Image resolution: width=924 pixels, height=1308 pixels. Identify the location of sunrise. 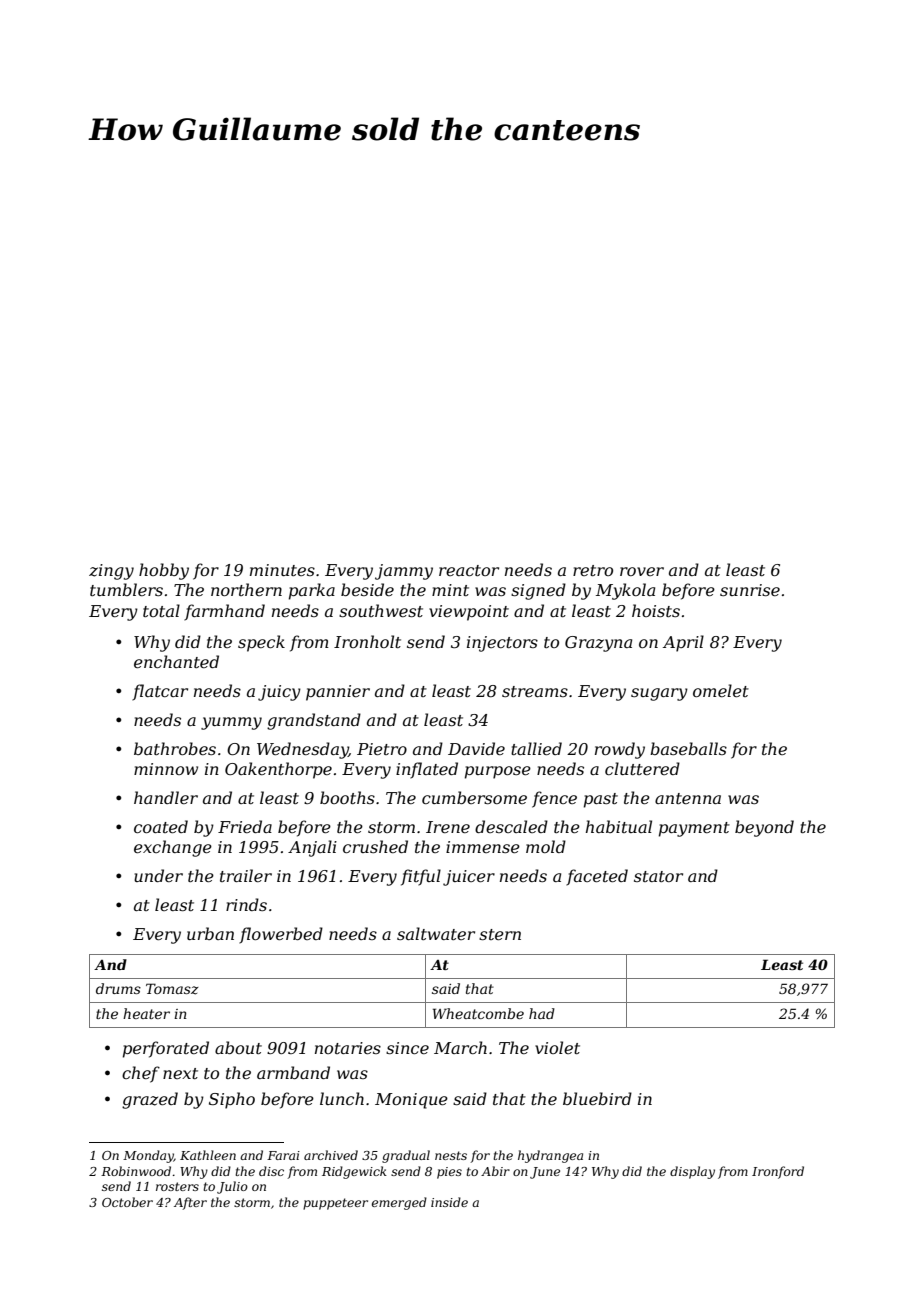
(750, 590).
